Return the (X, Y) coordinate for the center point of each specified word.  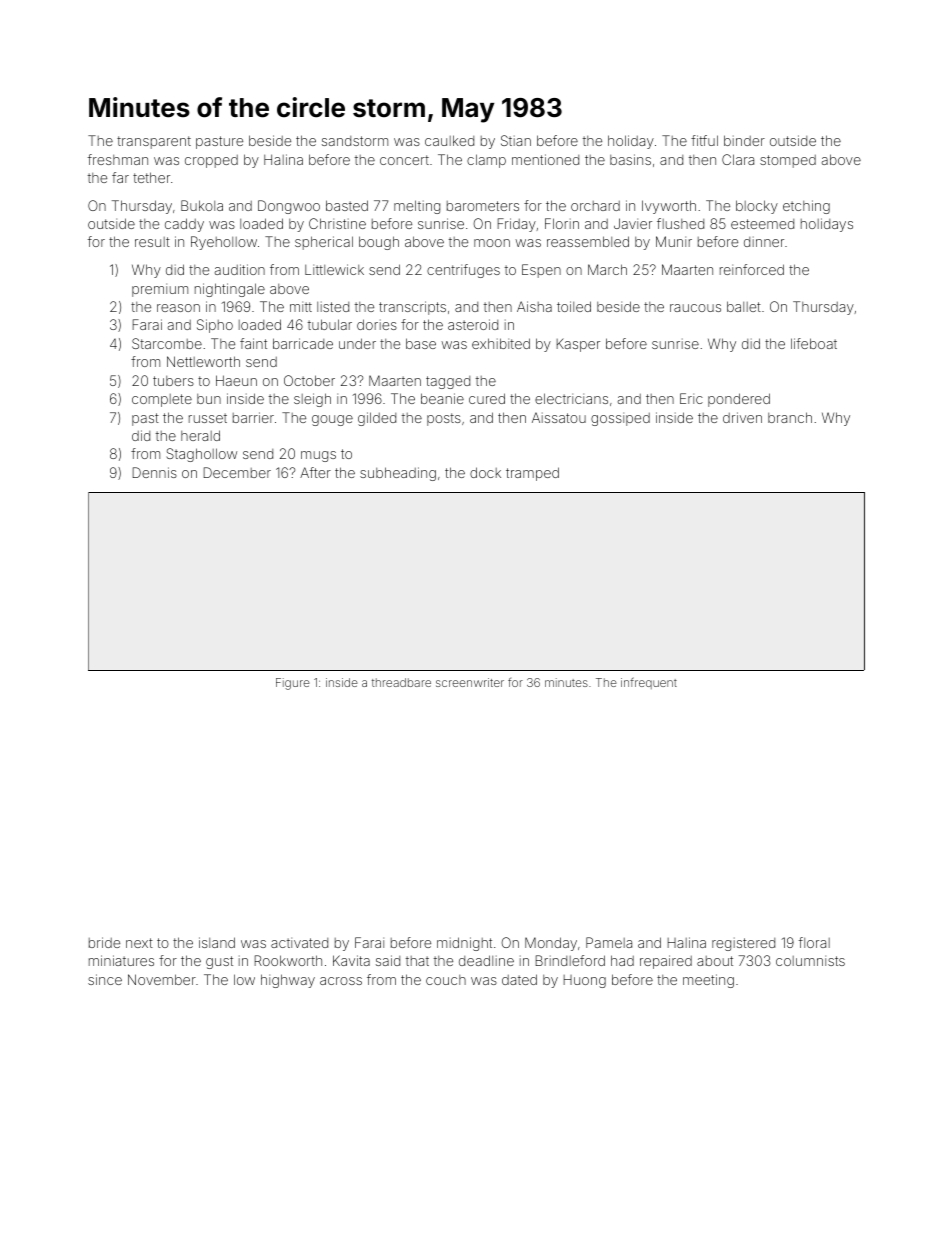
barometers (483, 206)
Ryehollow (224, 243)
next (139, 943)
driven (742, 417)
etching (806, 207)
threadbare (401, 682)
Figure (293, 684)
